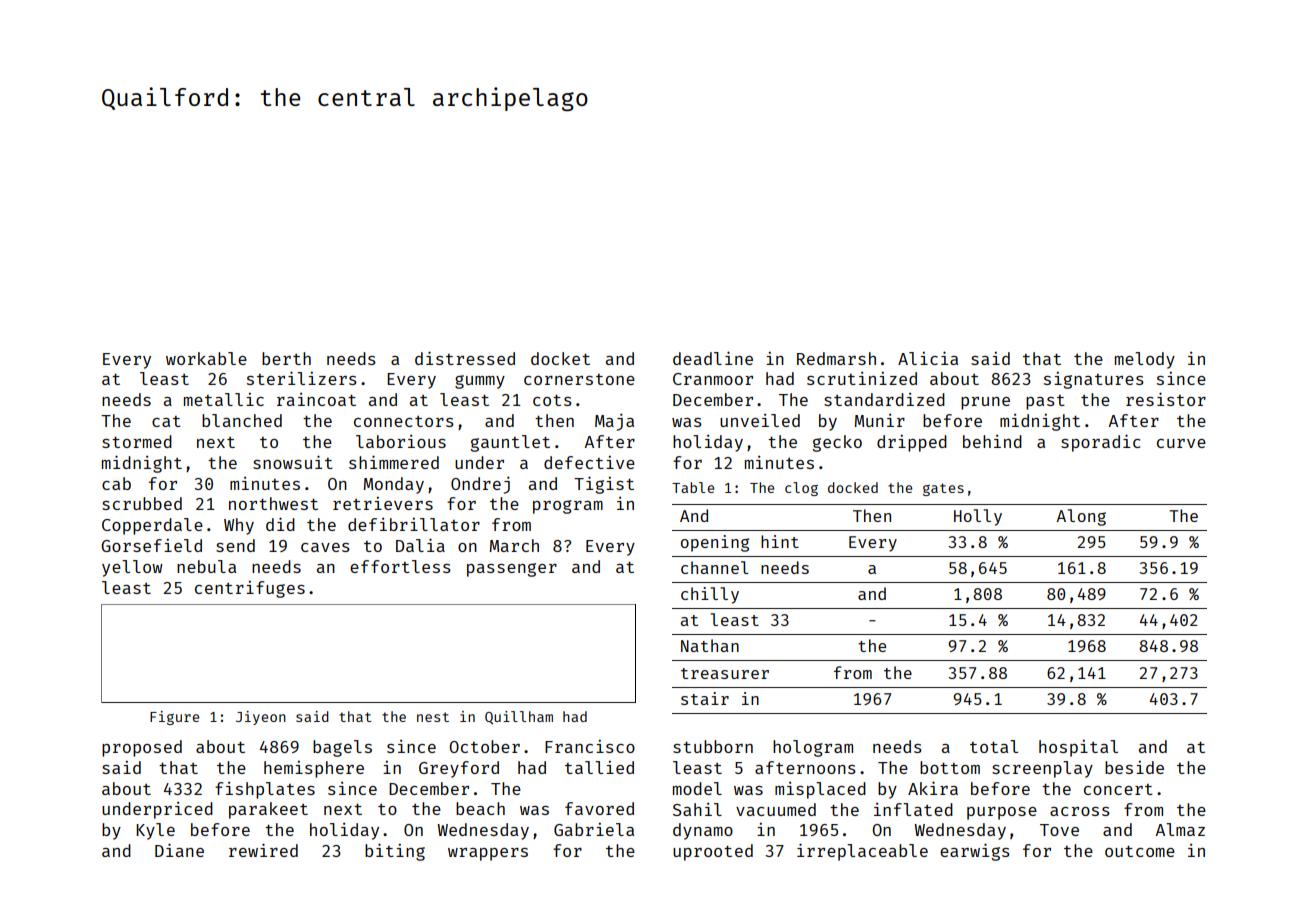 The height and width of the screenshot is (924, 1308). I want to click on metallic, so click(224, 399).
